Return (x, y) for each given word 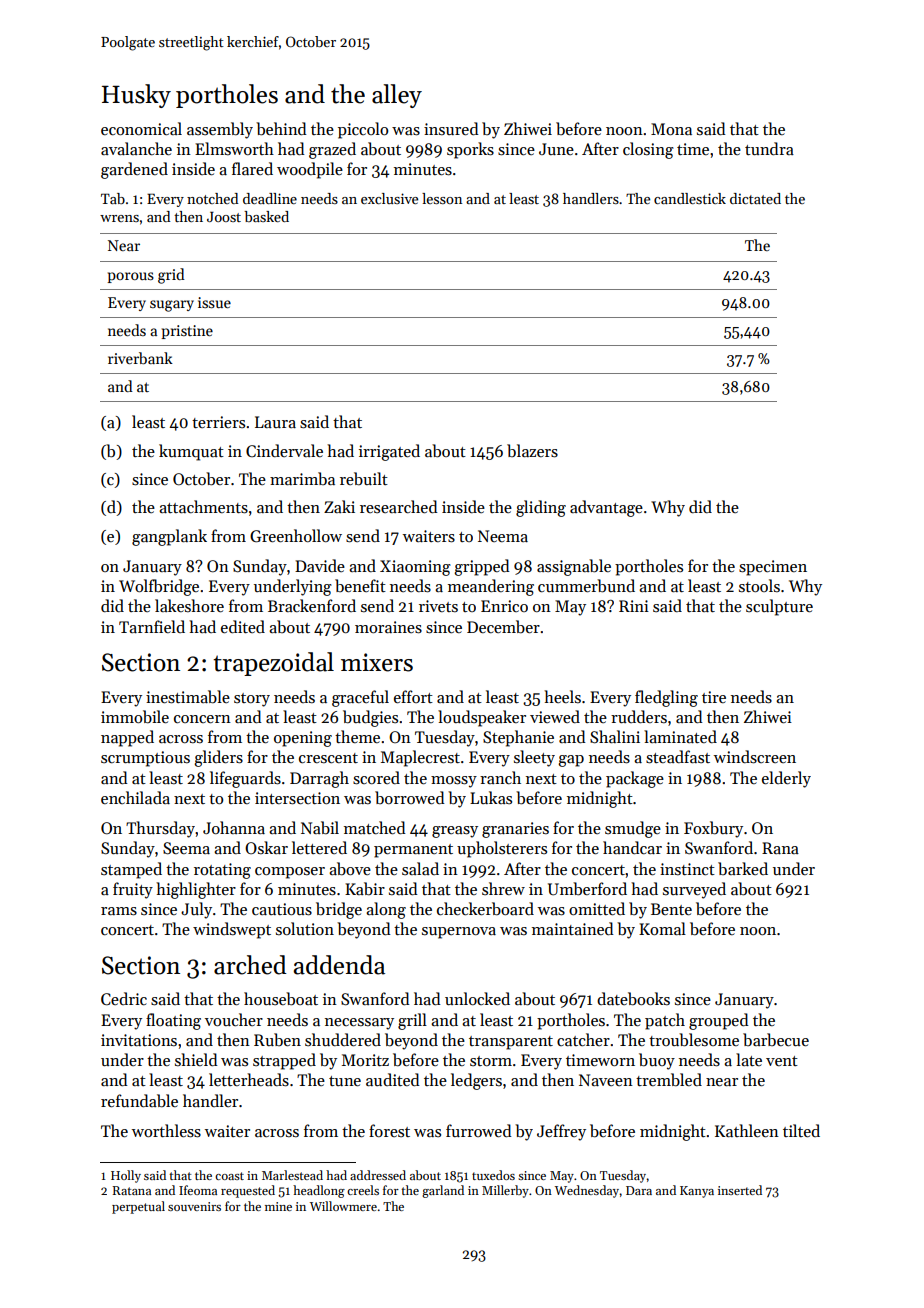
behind (281, 129)
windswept (232, 930)
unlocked (477, 998)
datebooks (633, 998)
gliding (541, 508)
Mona (671, 129)
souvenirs (194, 1206)
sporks (470, 150)
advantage (606, 508)
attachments (203, 507)
